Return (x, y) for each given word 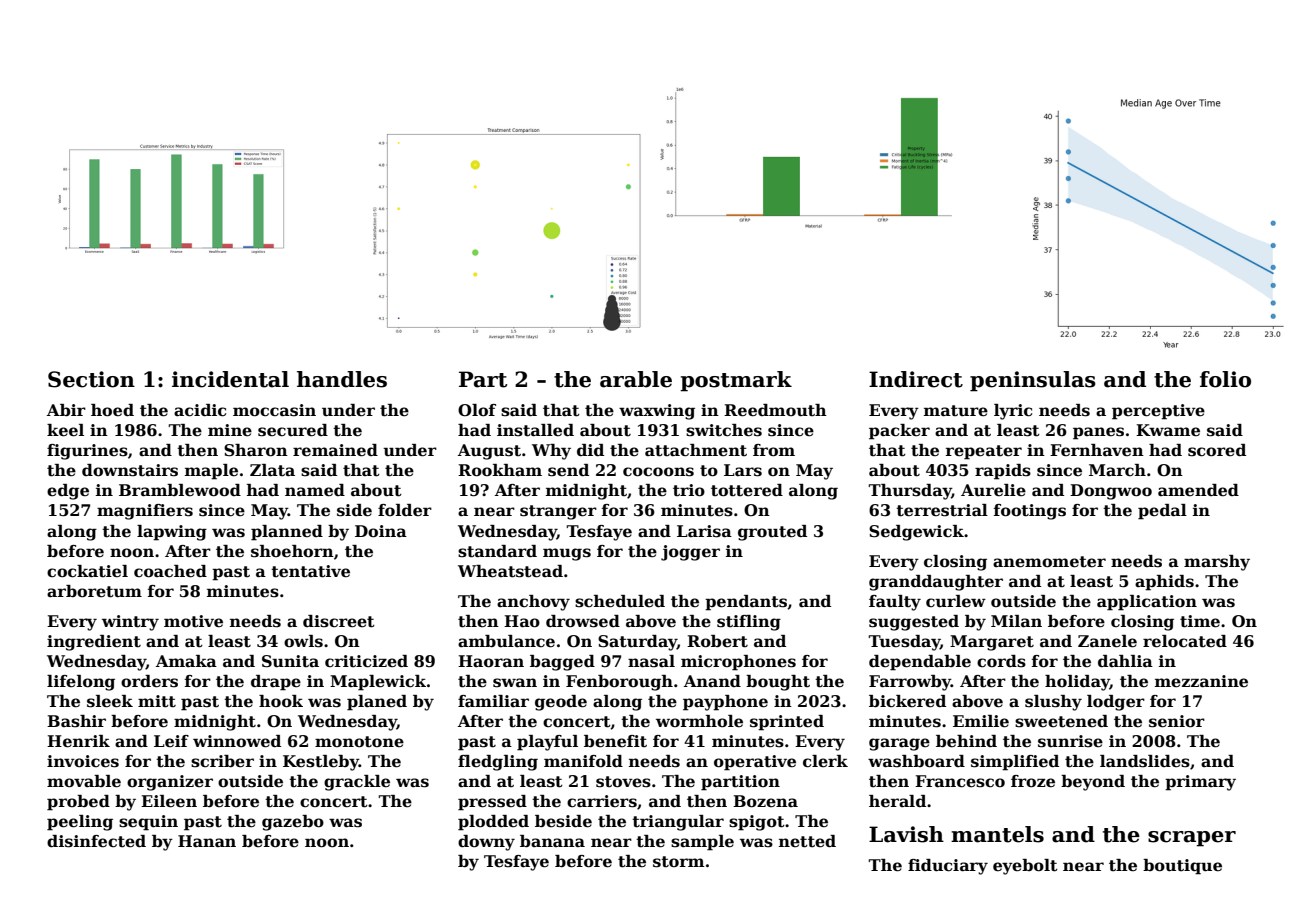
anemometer (1049, 562)
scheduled (620, 601)
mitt (157, 701)
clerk (825, 761)
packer (899, 432)
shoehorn (292, 551)
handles (342, 379)
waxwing (657, 412)
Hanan (207, 841)
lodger (1116, 703)
